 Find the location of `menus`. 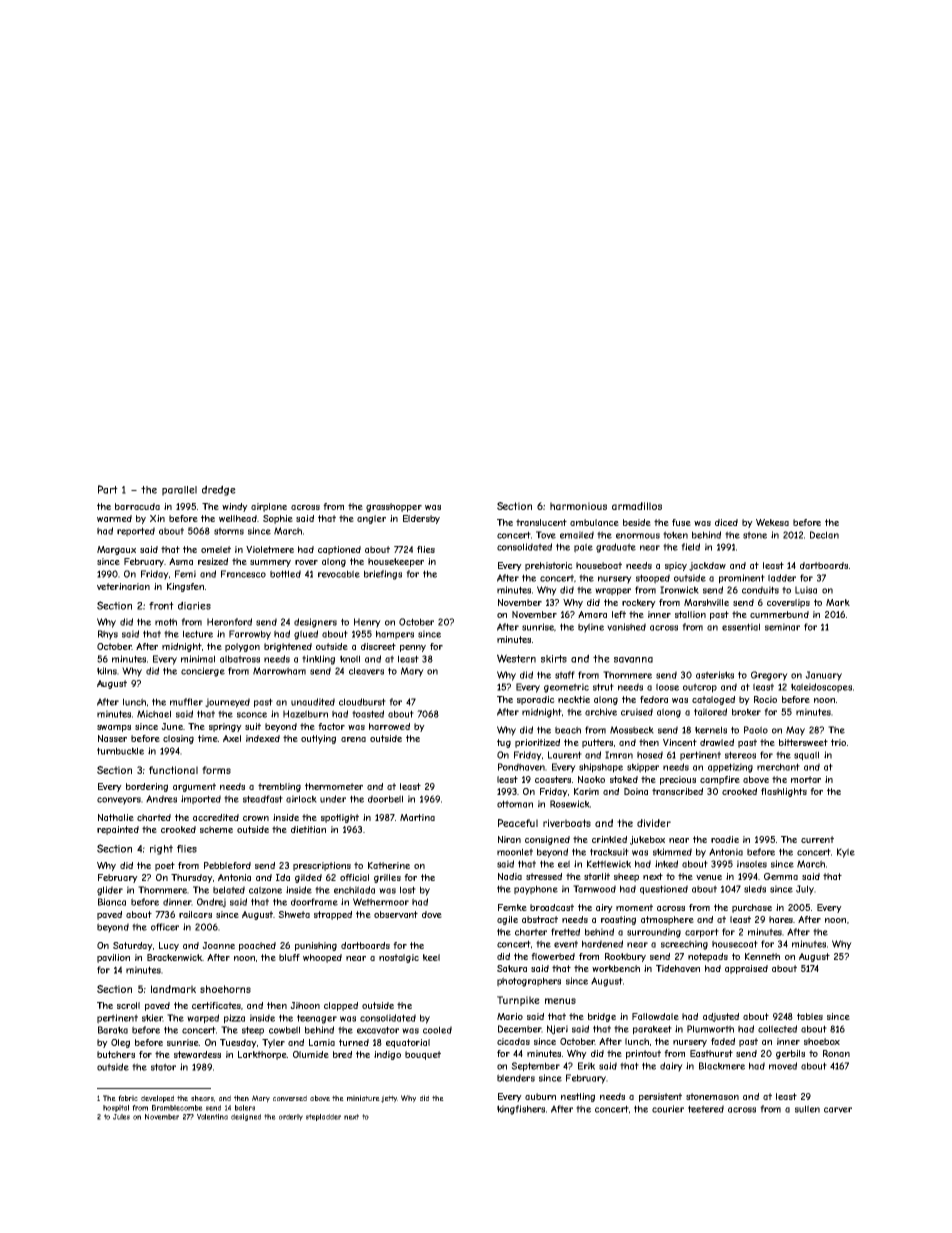

menus is located at coordinates (560, 1001).
